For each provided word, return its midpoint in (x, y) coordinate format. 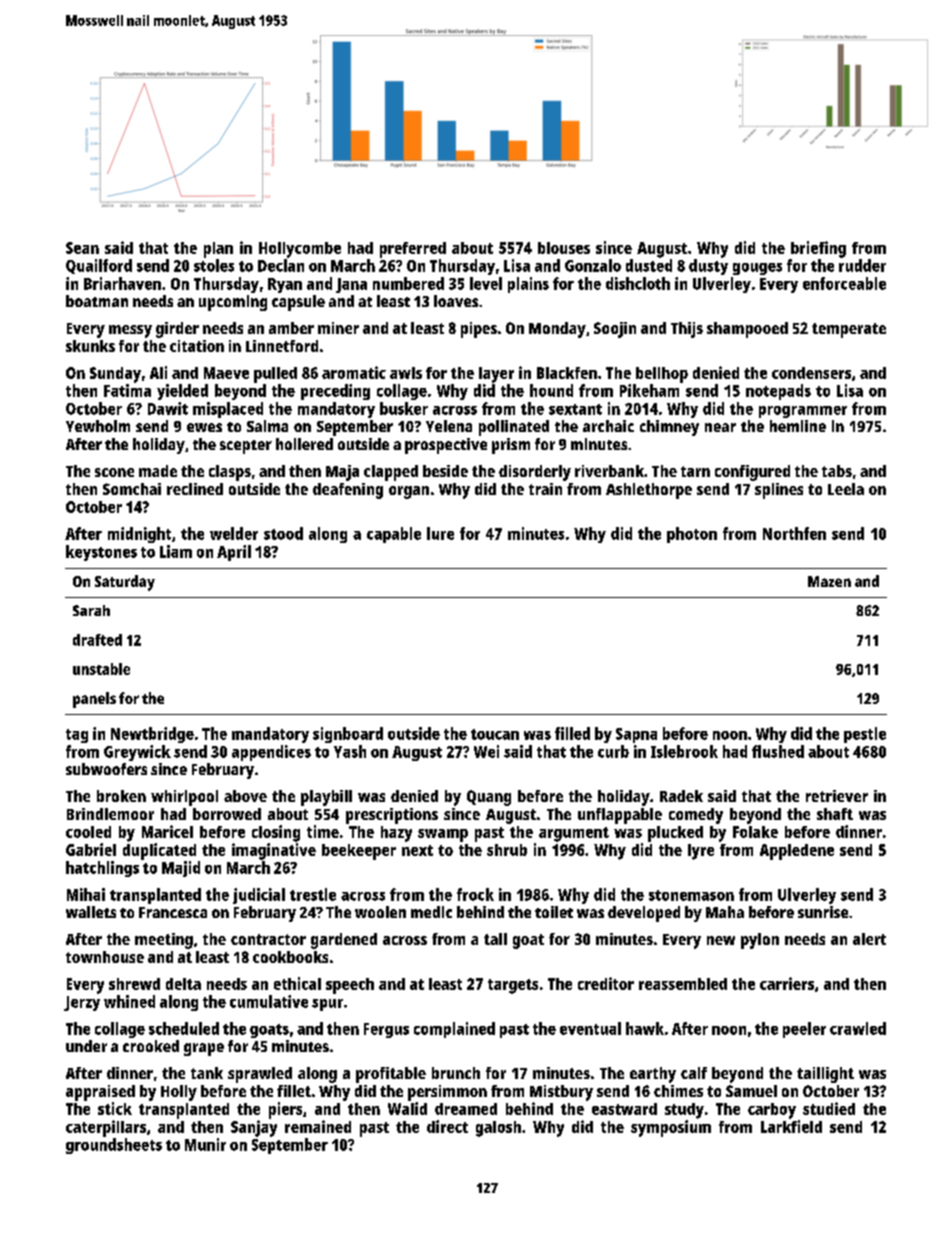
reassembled (683, 984)
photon (692, 535)
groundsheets (114, 1146)
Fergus (386, 1030)
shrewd (134, 984)
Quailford (99, 266)
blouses (564, 248)
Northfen (794, 533)
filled (572, 733)
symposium (671, 1128)
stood (283, 533)
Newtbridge (152, 735)
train (545, 489)
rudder (862, 265)
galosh (498, 1129)
